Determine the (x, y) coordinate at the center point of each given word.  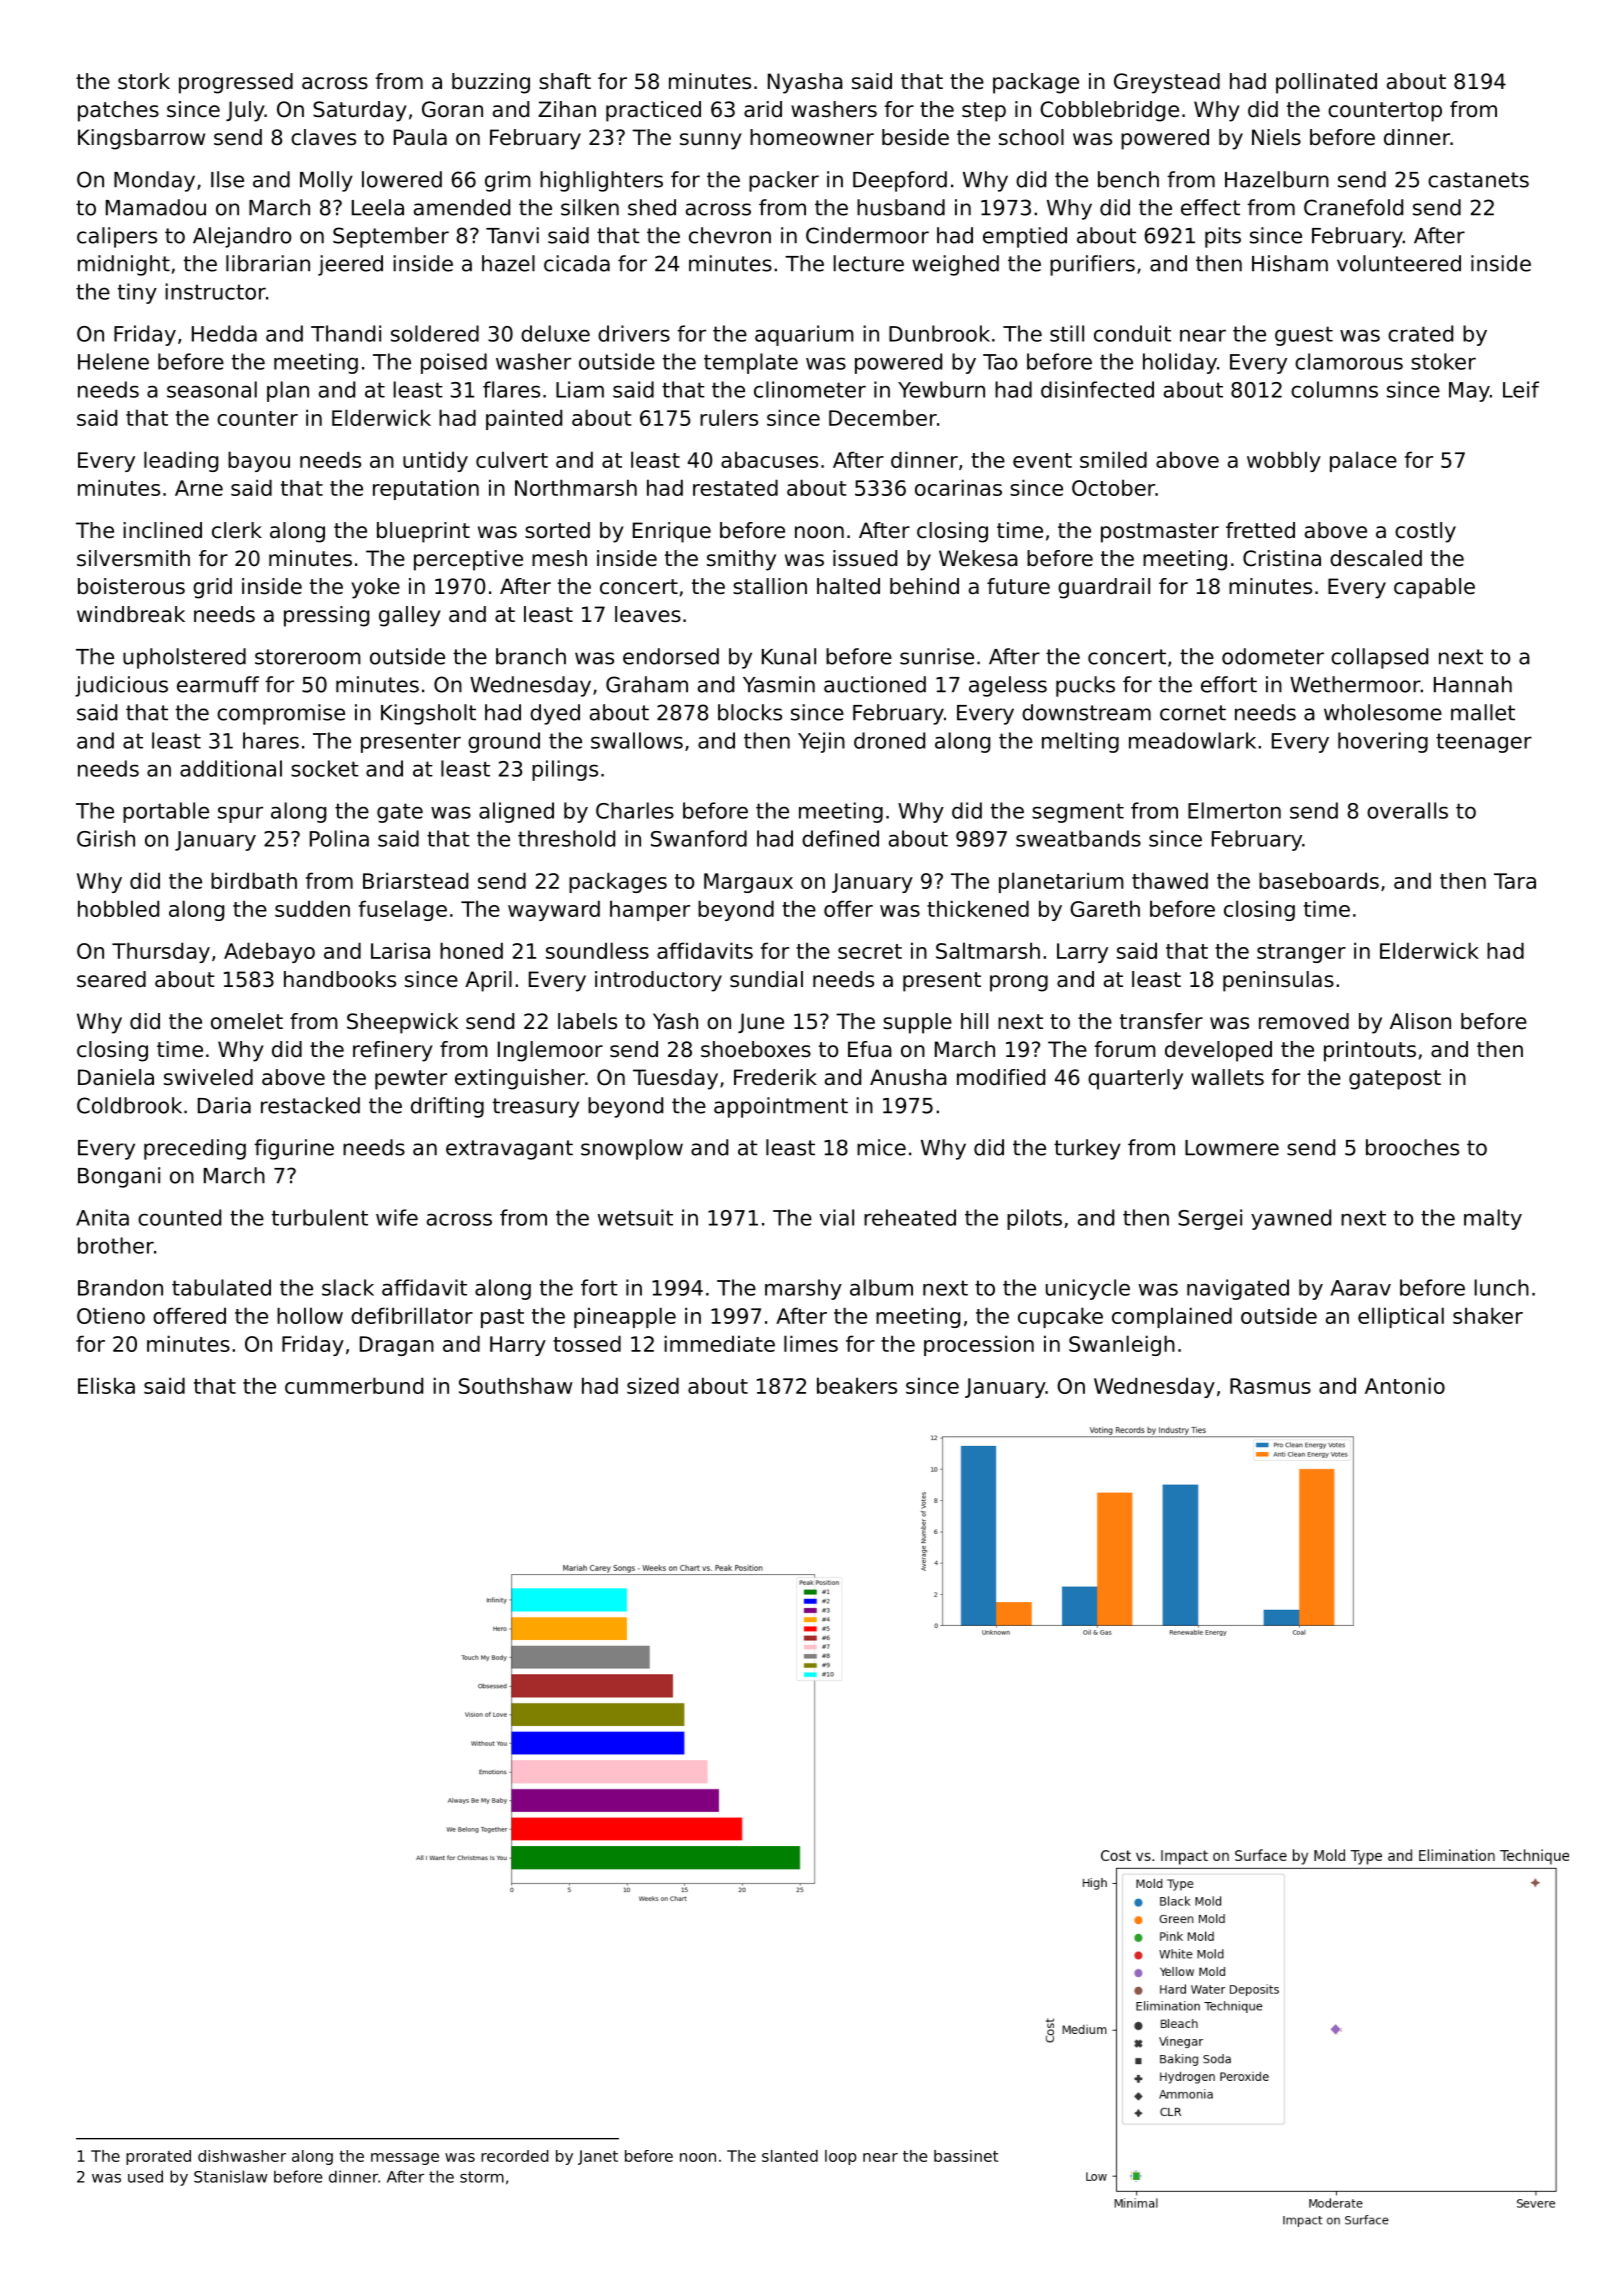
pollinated (1326, 83)
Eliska (106, 1385)
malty (1493, 1219)
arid (763, 109)
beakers (857, 1385)
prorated (158, 2157)
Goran (452, 109)
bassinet (966, 2156)
